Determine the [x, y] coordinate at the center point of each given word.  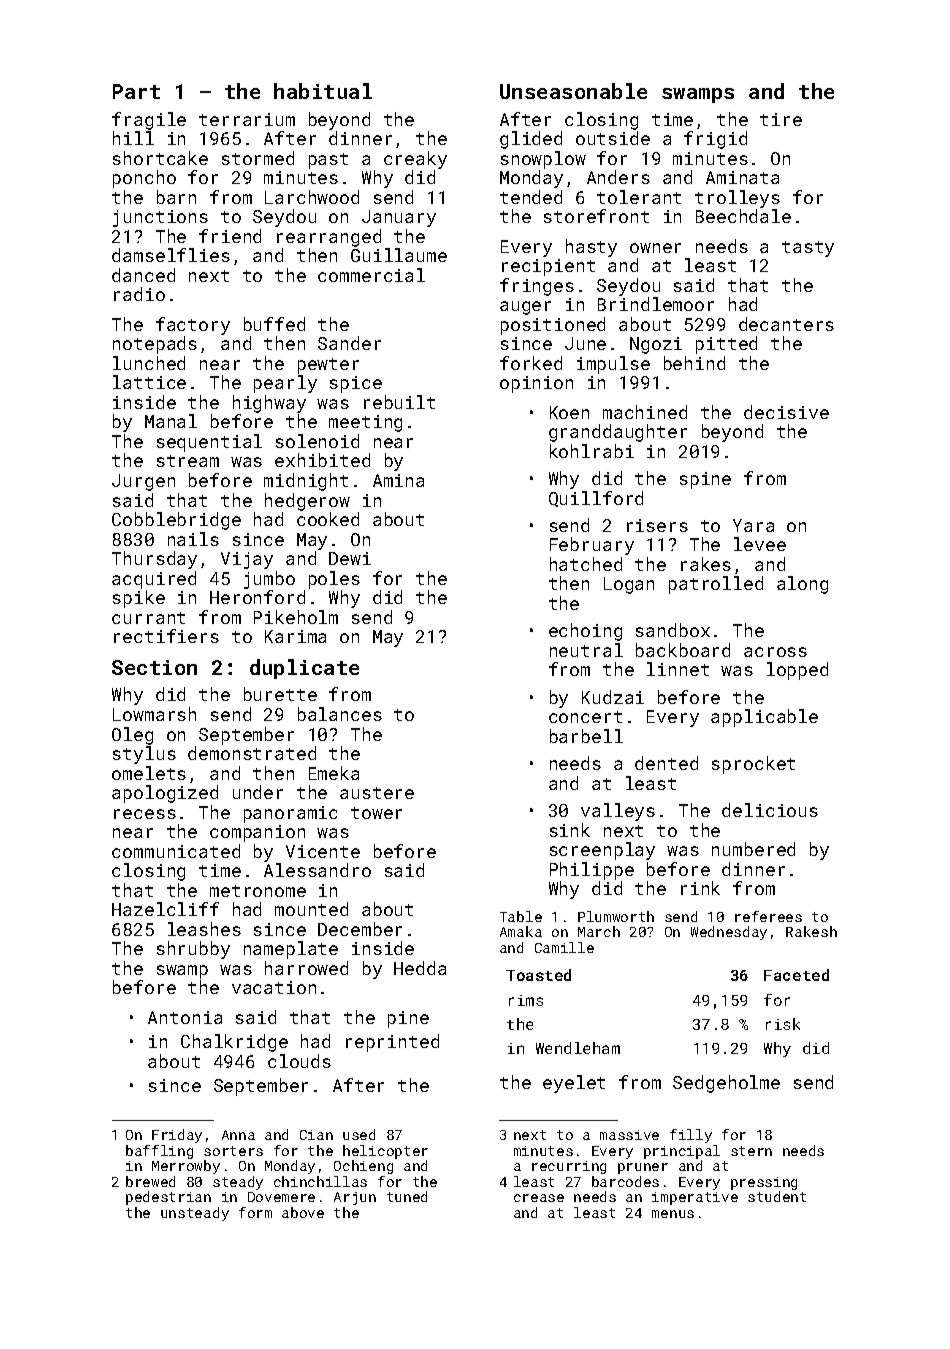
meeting [365, 423]
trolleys [737, 199]
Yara [753, 525]
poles [334, 580]
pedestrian [168, 1198]
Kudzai [613, 697]
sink [570, 830]
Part [136, 91]
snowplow [543, 160]
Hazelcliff [165, 909]
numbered [753, 849]
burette [280, 694]
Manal [171, 421]
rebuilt [399, 402]
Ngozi [656, 345]
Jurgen [143, 482]
